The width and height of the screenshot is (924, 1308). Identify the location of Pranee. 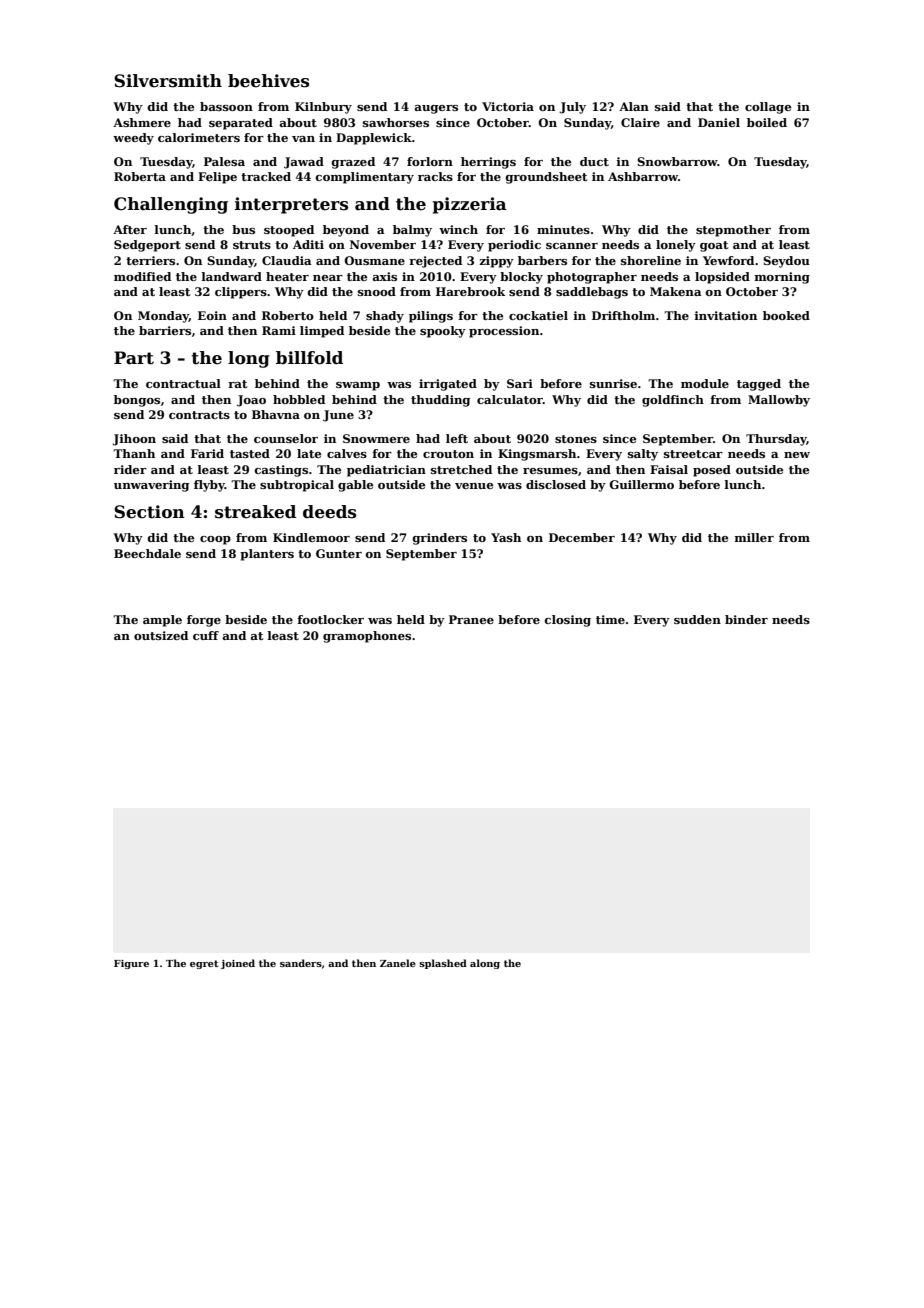
(471, 619).
